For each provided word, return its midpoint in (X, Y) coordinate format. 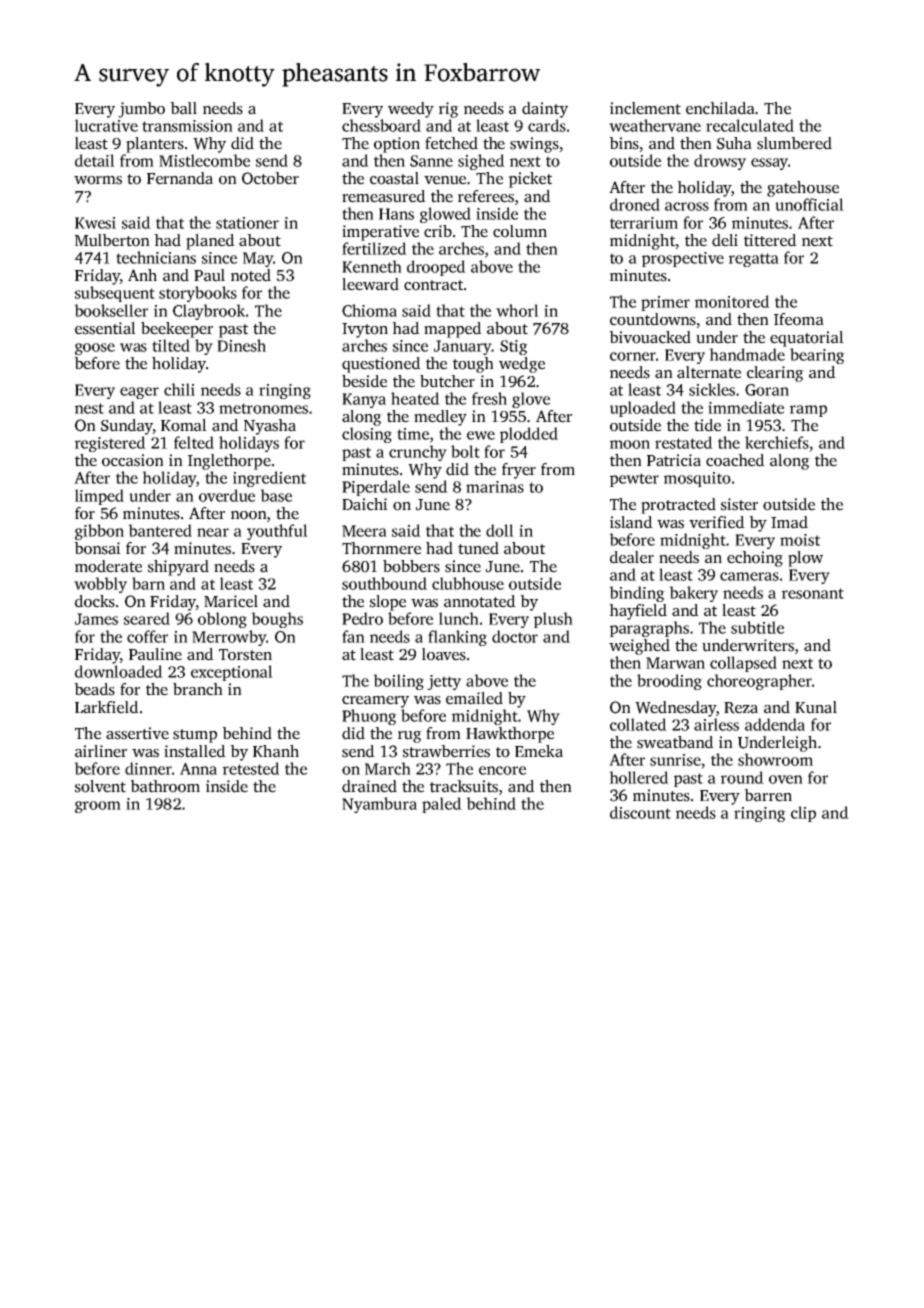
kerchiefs (777, 442)
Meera (364, 531)
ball (183, 108)
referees (486, 196)
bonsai (97, 548)
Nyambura (379, 805)
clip (803, 814)
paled (442, 805)
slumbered (794, 143)
